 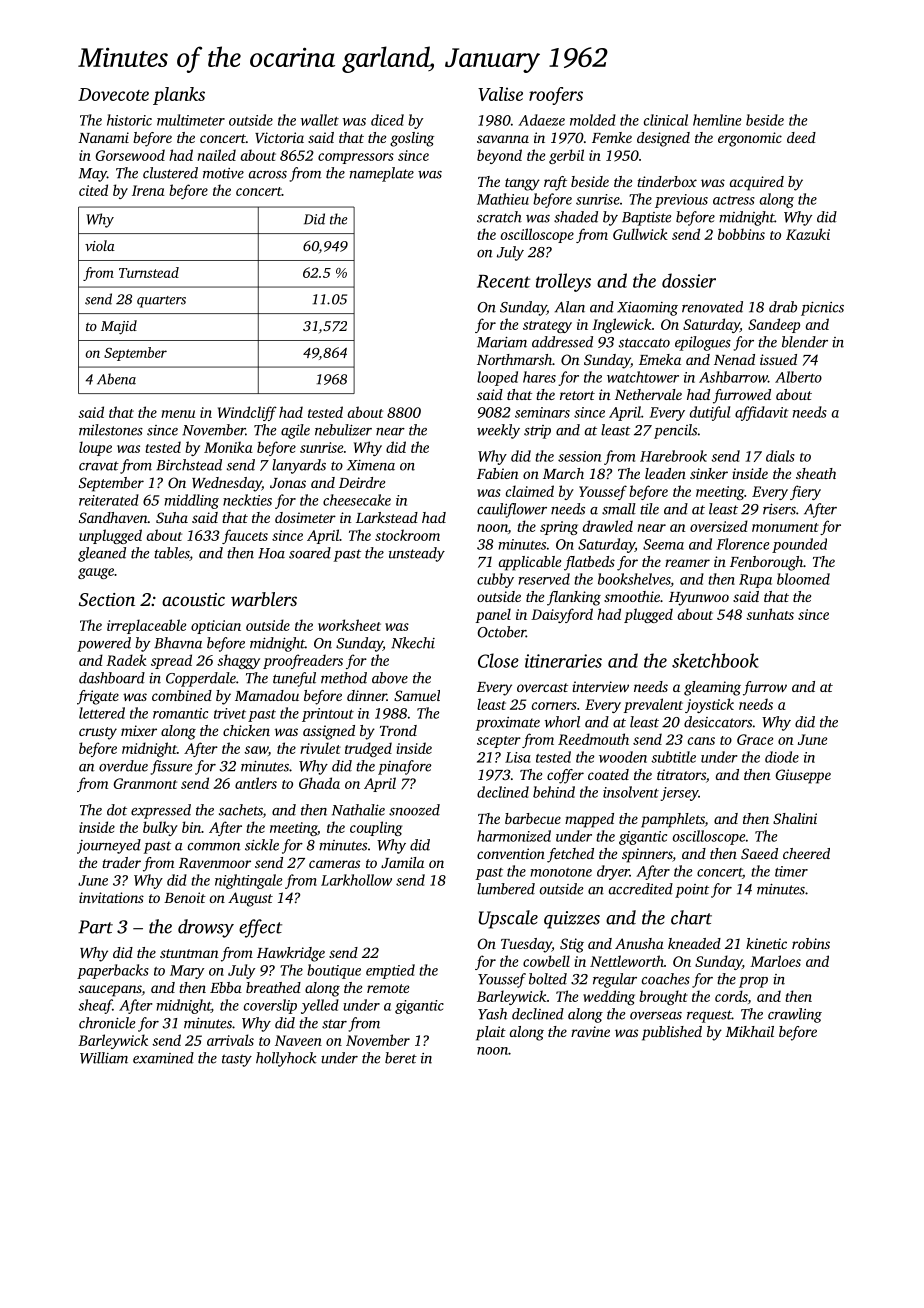 What do you see at coordinates (675, 431) in the screenshot?
I see `pencils` at bounding box center [675, 431].
